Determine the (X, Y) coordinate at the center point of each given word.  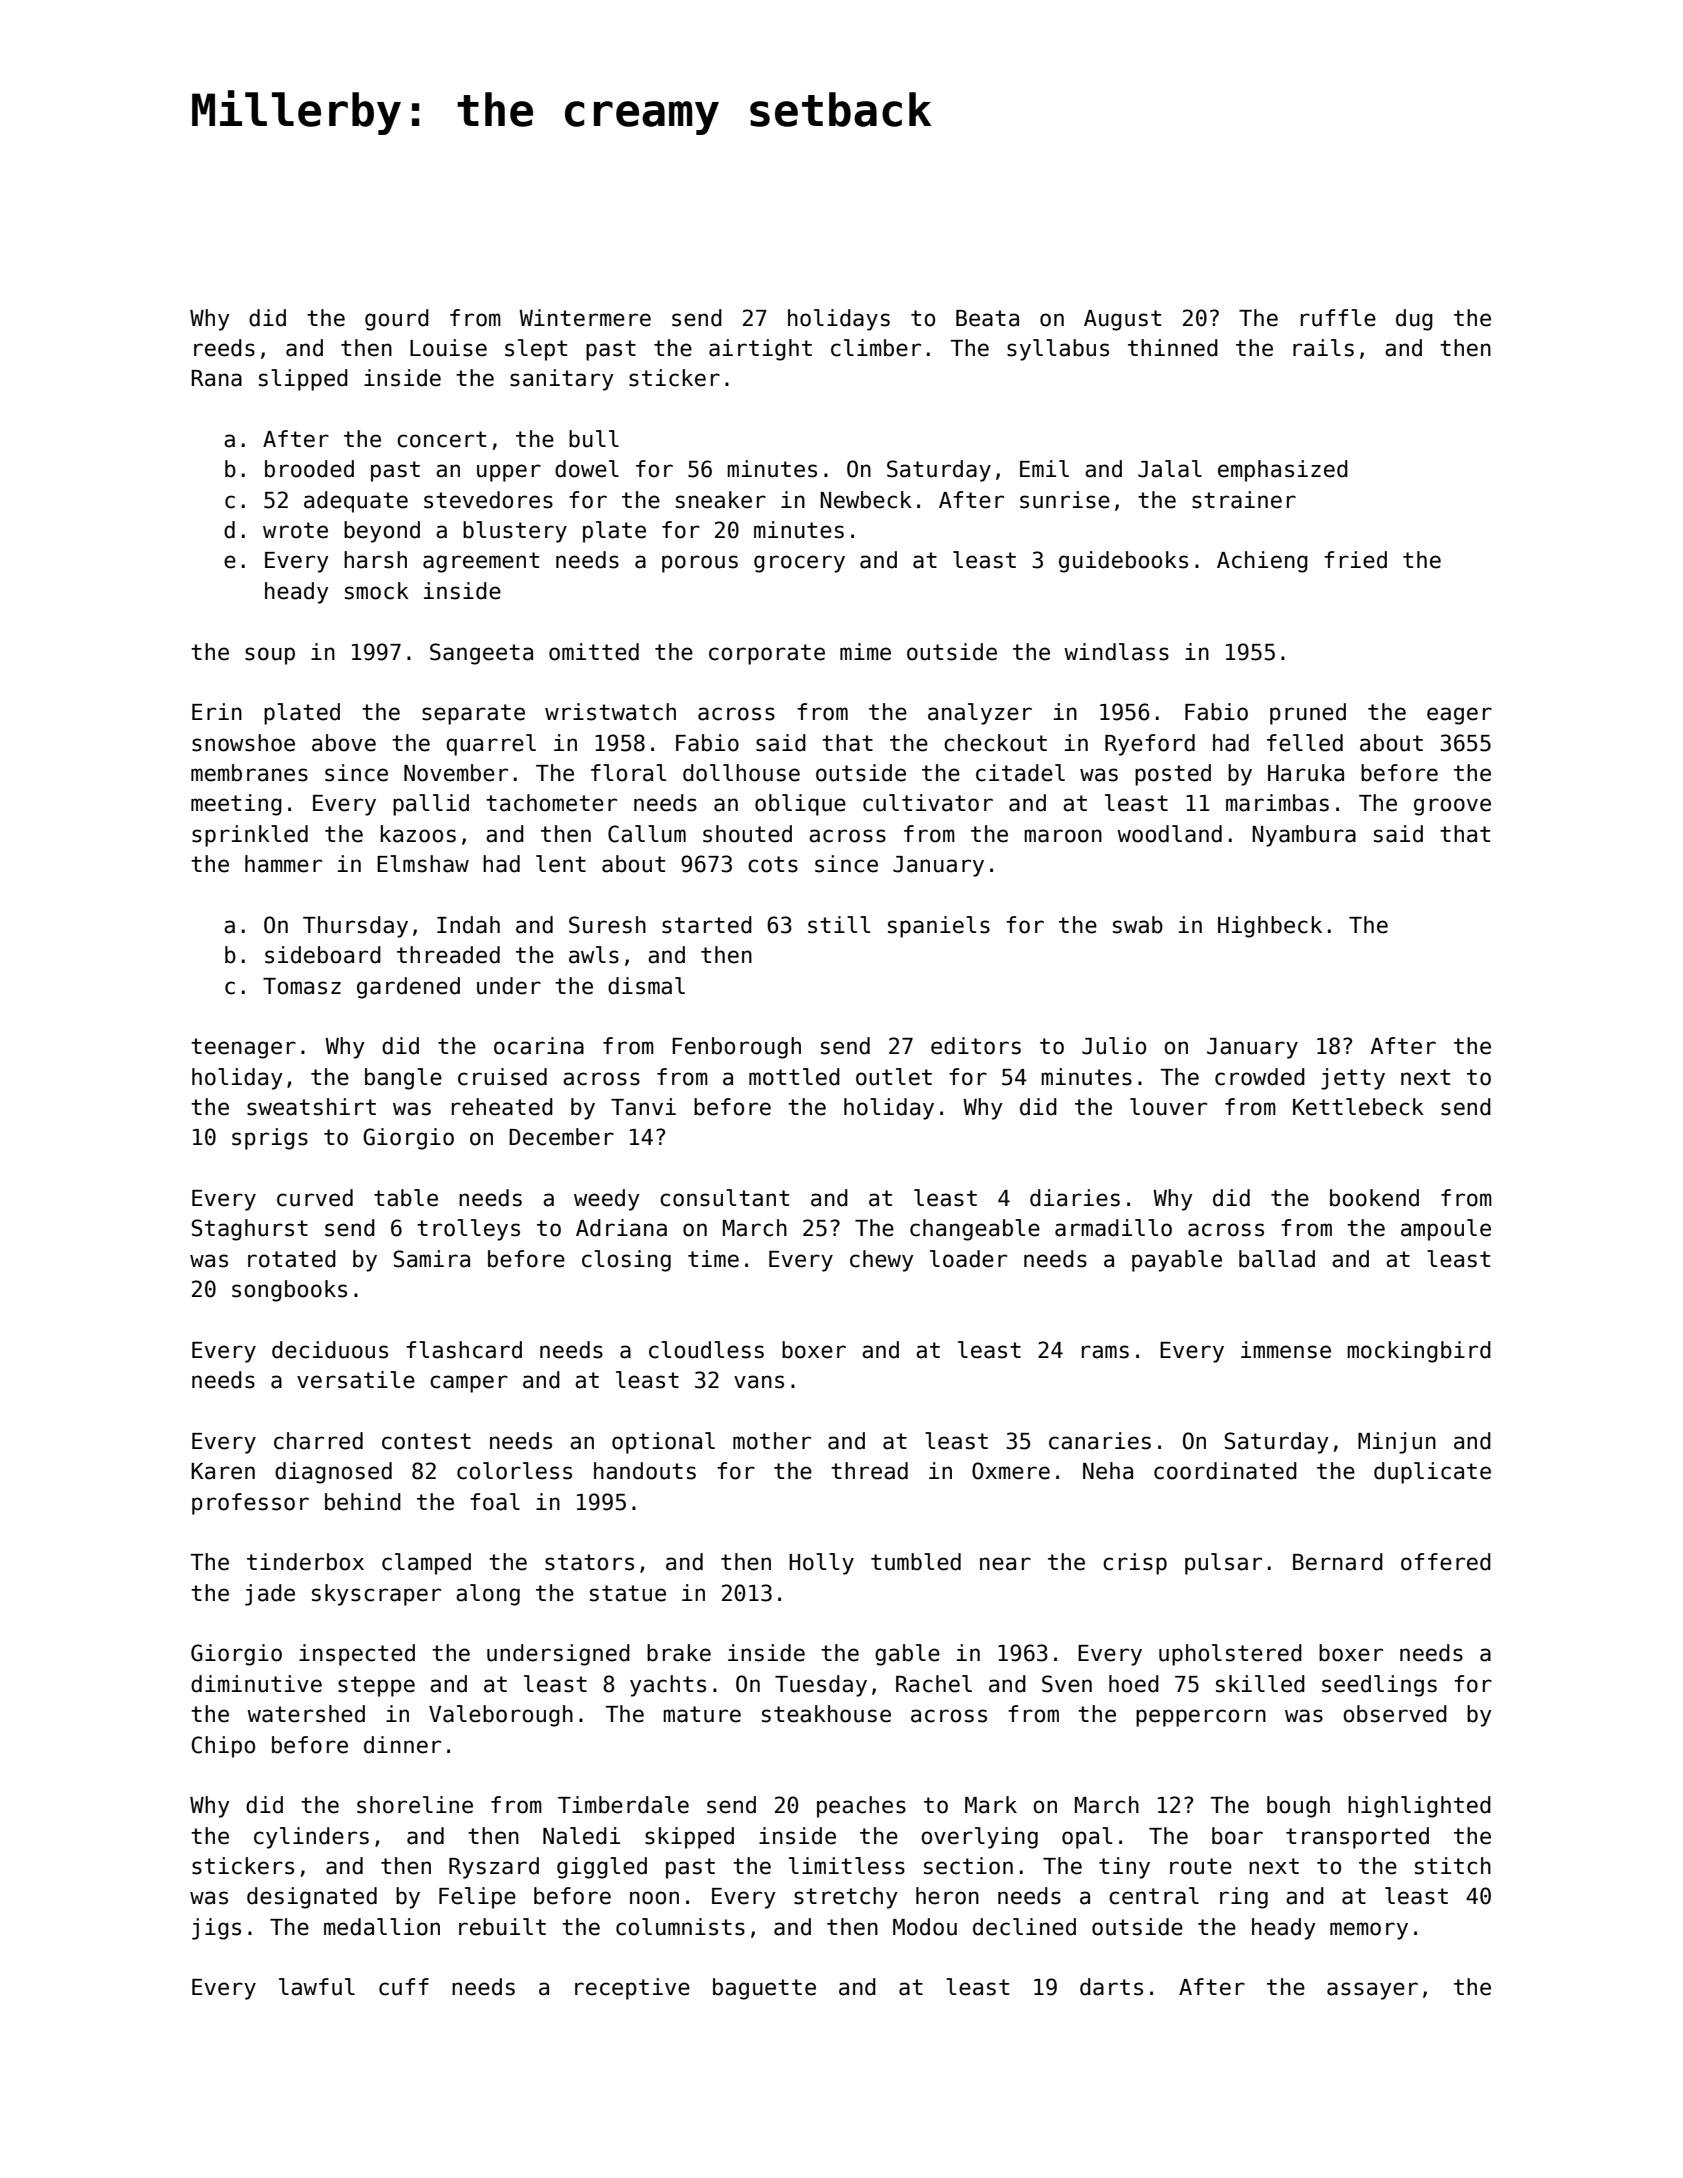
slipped (303, 380)
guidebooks (1123, 562)
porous (700, 564)
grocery (799, 564)
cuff (404, 1987)
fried (1355, 560)
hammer (283, 864)
